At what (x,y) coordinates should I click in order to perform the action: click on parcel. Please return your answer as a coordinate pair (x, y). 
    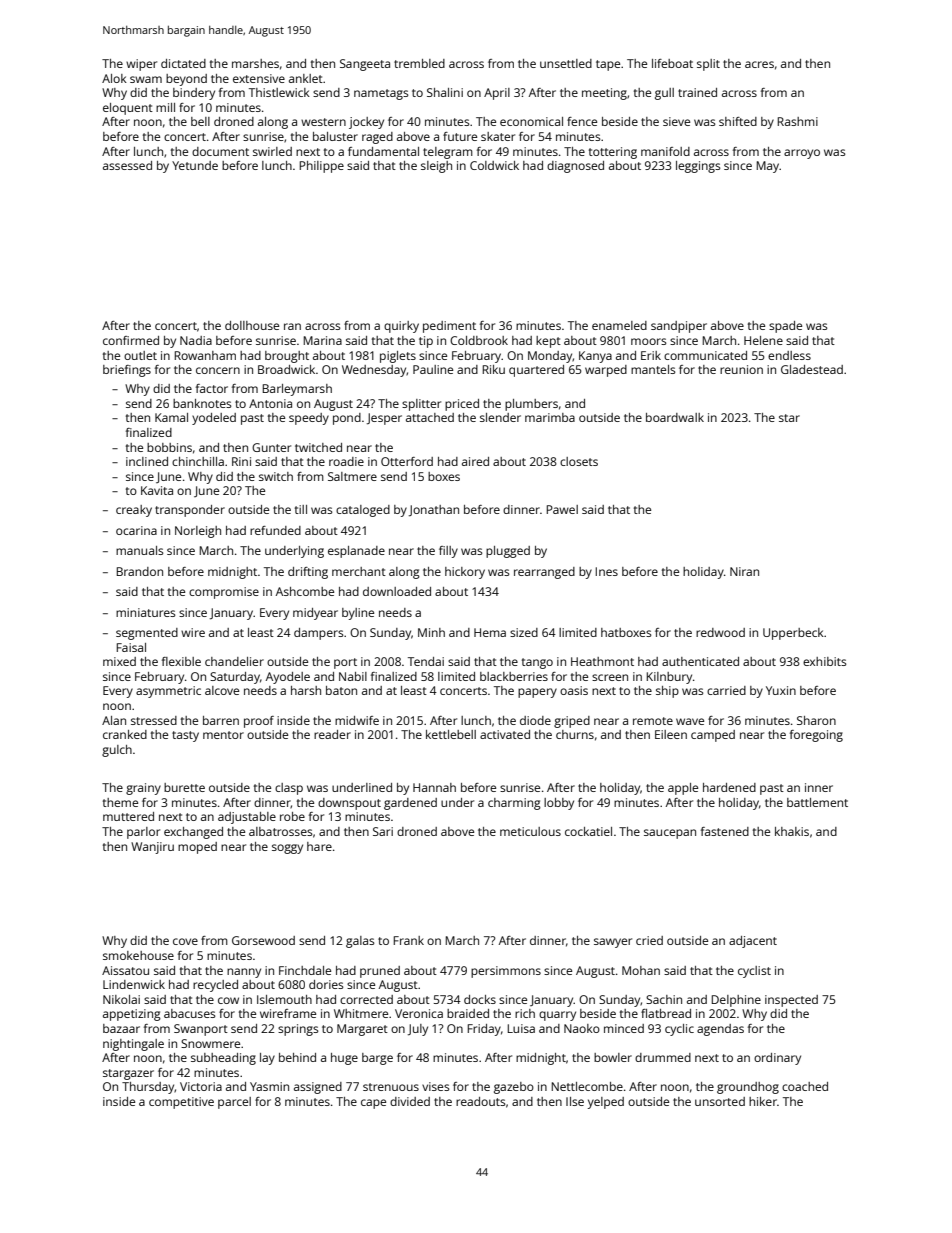
    Looking at the image, I should click on (234, 1103).
